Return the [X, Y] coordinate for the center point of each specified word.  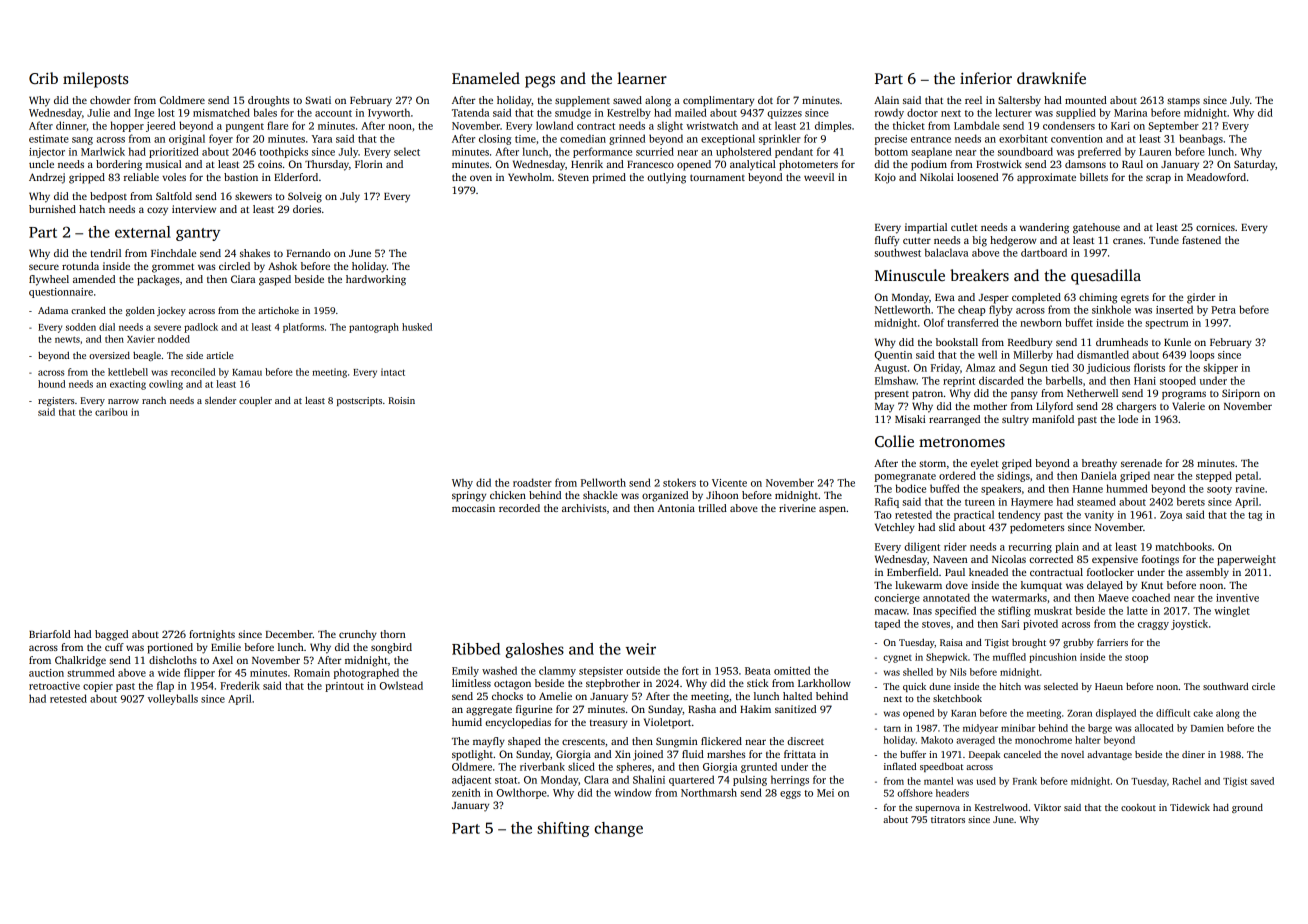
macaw [891, 612]
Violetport [667, 723]
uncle [41, 164]
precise [891, 140]
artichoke [278, 310]
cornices [1215, 227]
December [289, 634]
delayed [1105, 586]
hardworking [376, 280]
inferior [986, 78]
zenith [466, 792]
